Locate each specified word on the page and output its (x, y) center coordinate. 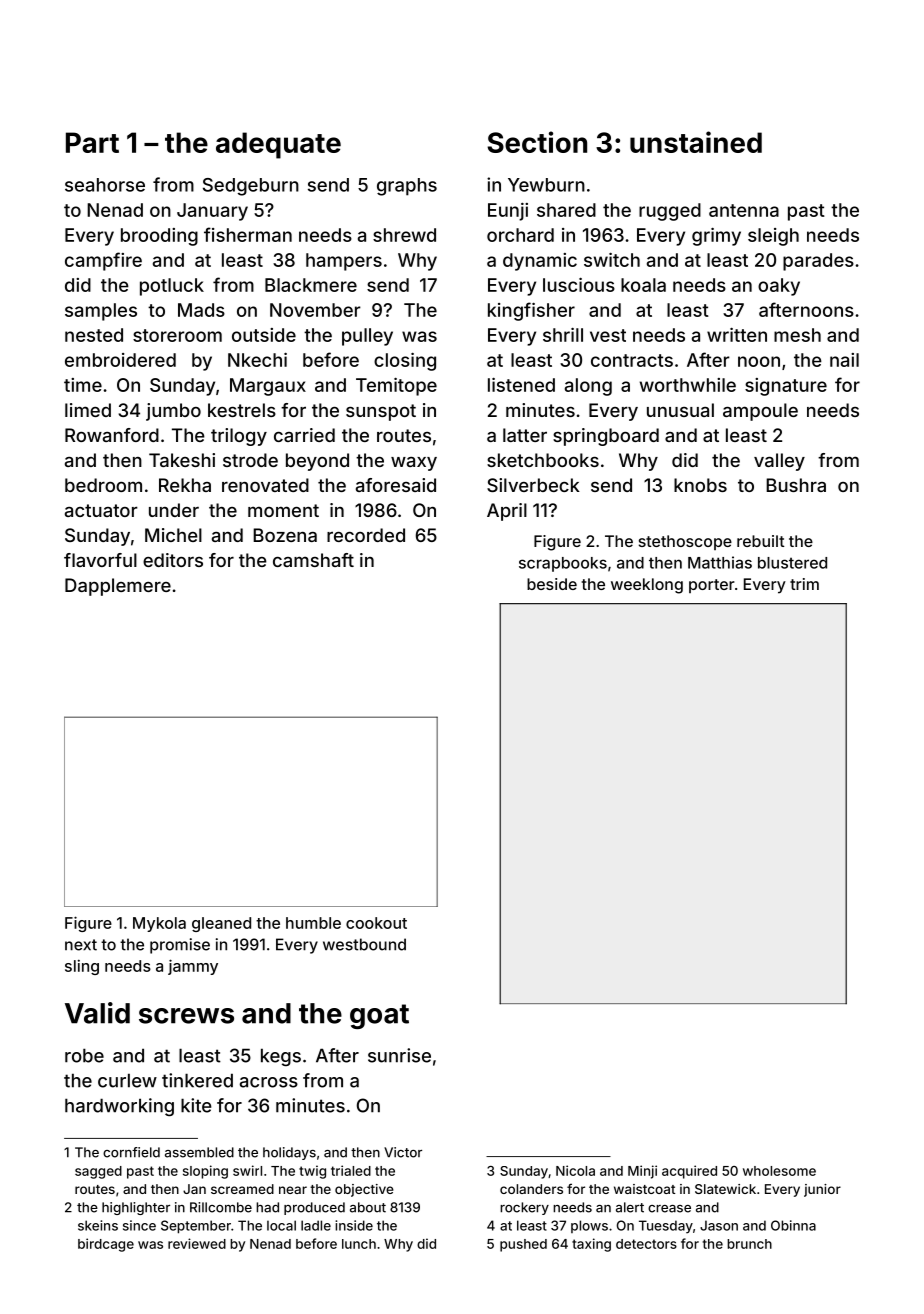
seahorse (105, 185)
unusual (680, 410)
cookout (376, 923)
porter (712, 586)
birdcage (106, 1245)
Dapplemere (118, 587)
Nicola (575, 1170)
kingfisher (531, 311)
